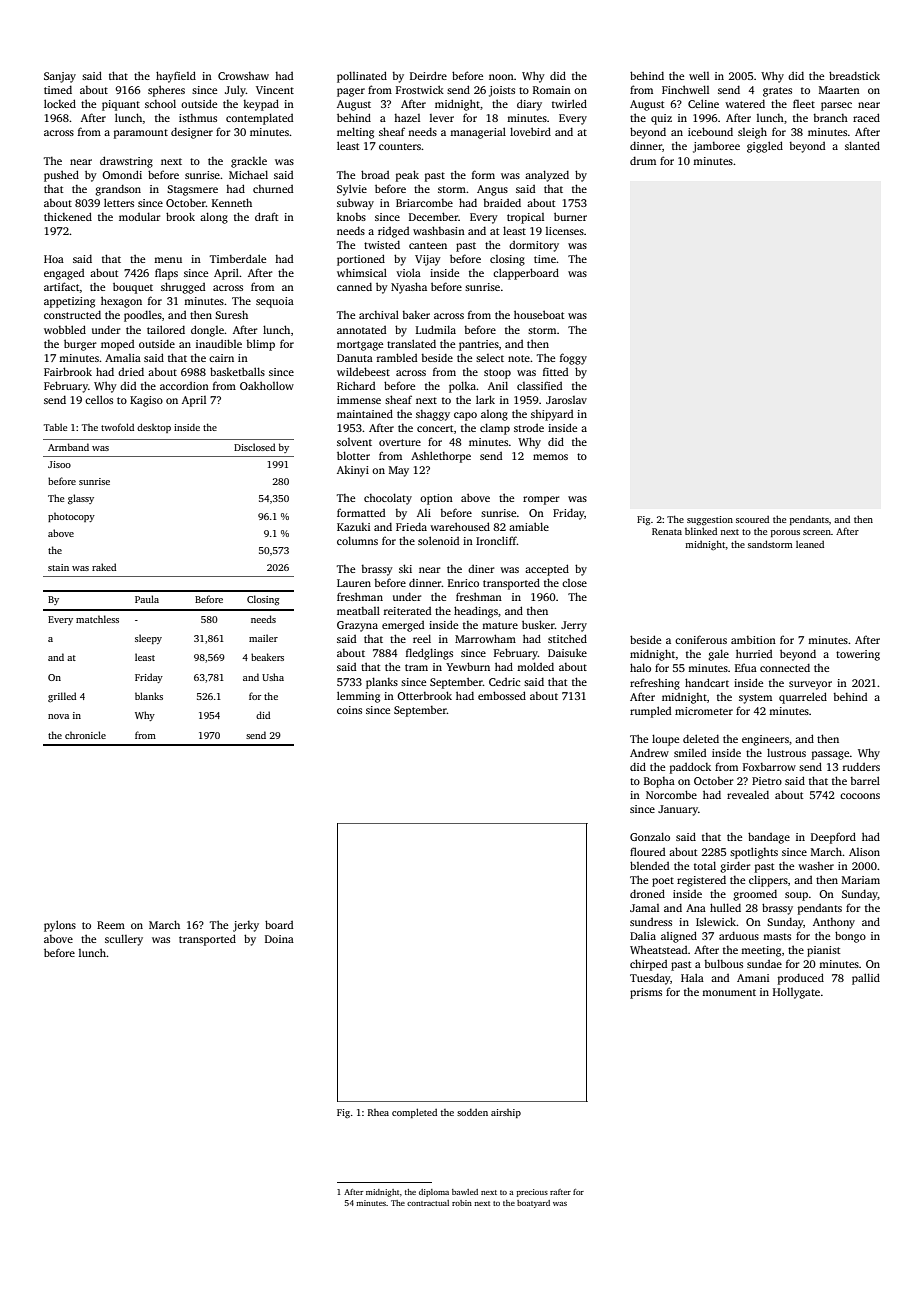 This document has width=924, height=1308. What do you see at coordinates (442, 118) in the document?
I see `lever` at bounding box center [442, 118].
